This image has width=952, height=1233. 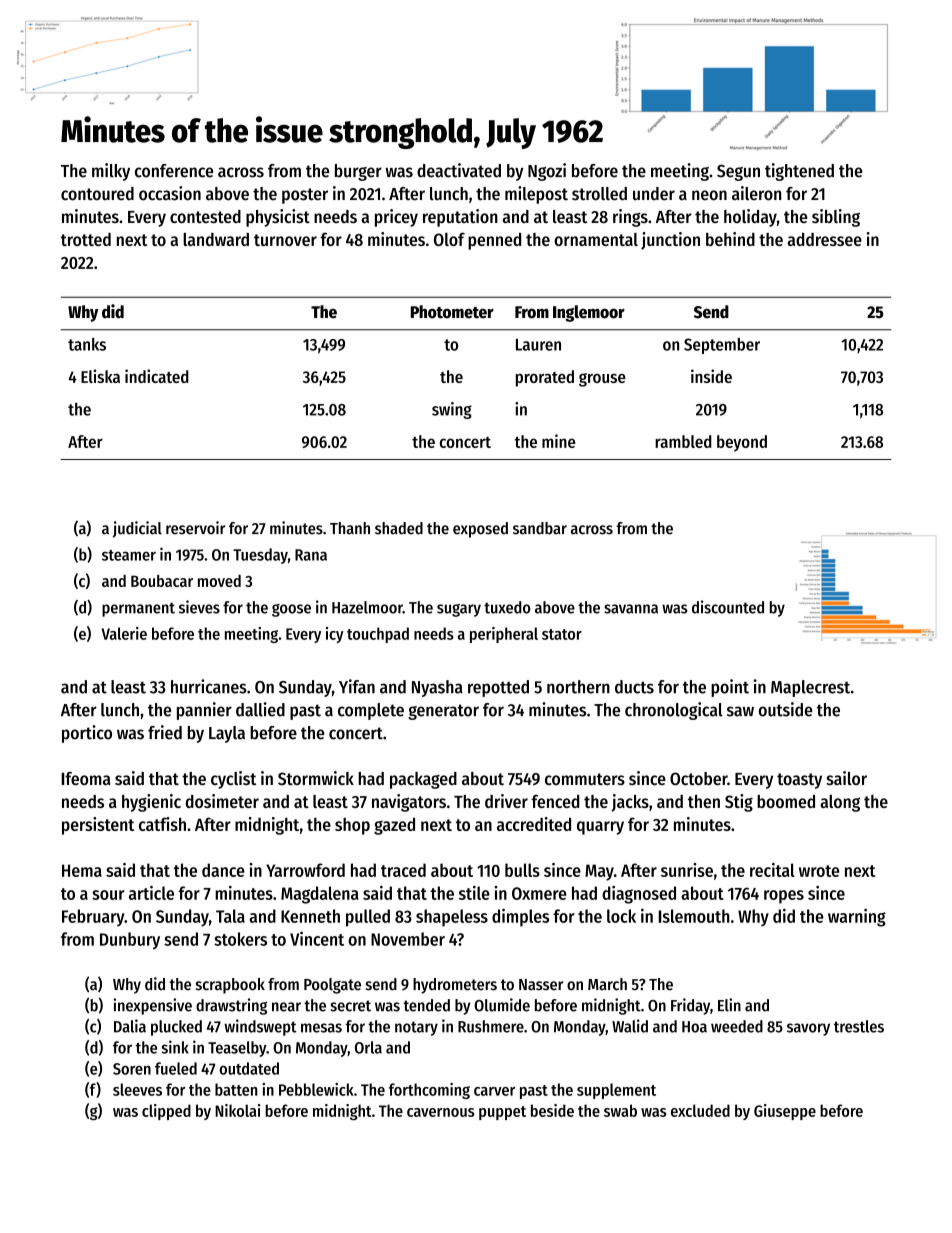 I want to click on inside, so click(x=711, y=376).
